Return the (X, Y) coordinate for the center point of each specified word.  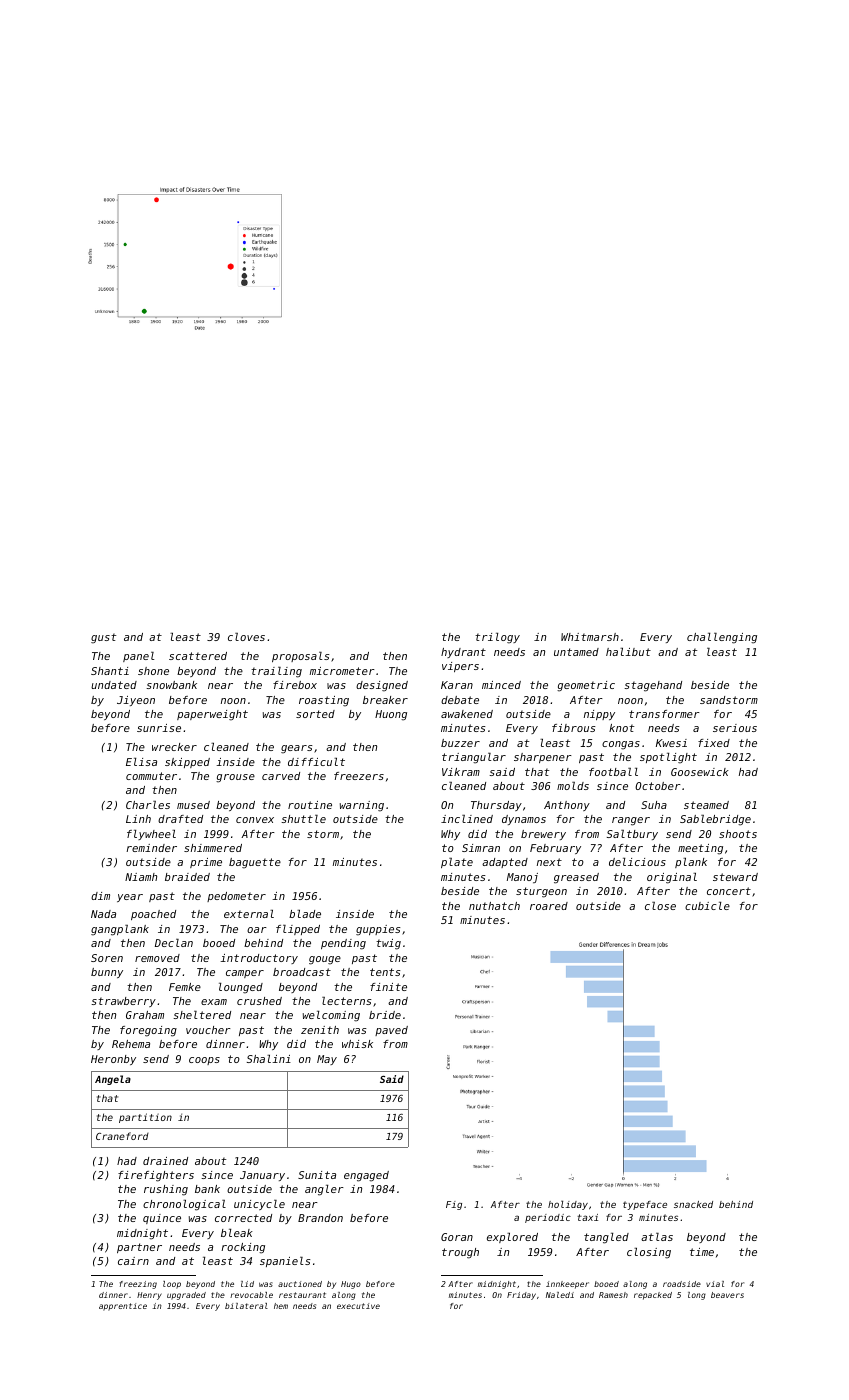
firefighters (156, 1176)
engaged (366, 1176)
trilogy (497, 638)
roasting (324, 701)
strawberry (123, 1002)
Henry (149, 1296)
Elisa (141, 762)
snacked (693, 1204)
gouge (325, 960)
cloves (246, 637)
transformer (664, 714)
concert (729, 891)
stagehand (653, 686)
